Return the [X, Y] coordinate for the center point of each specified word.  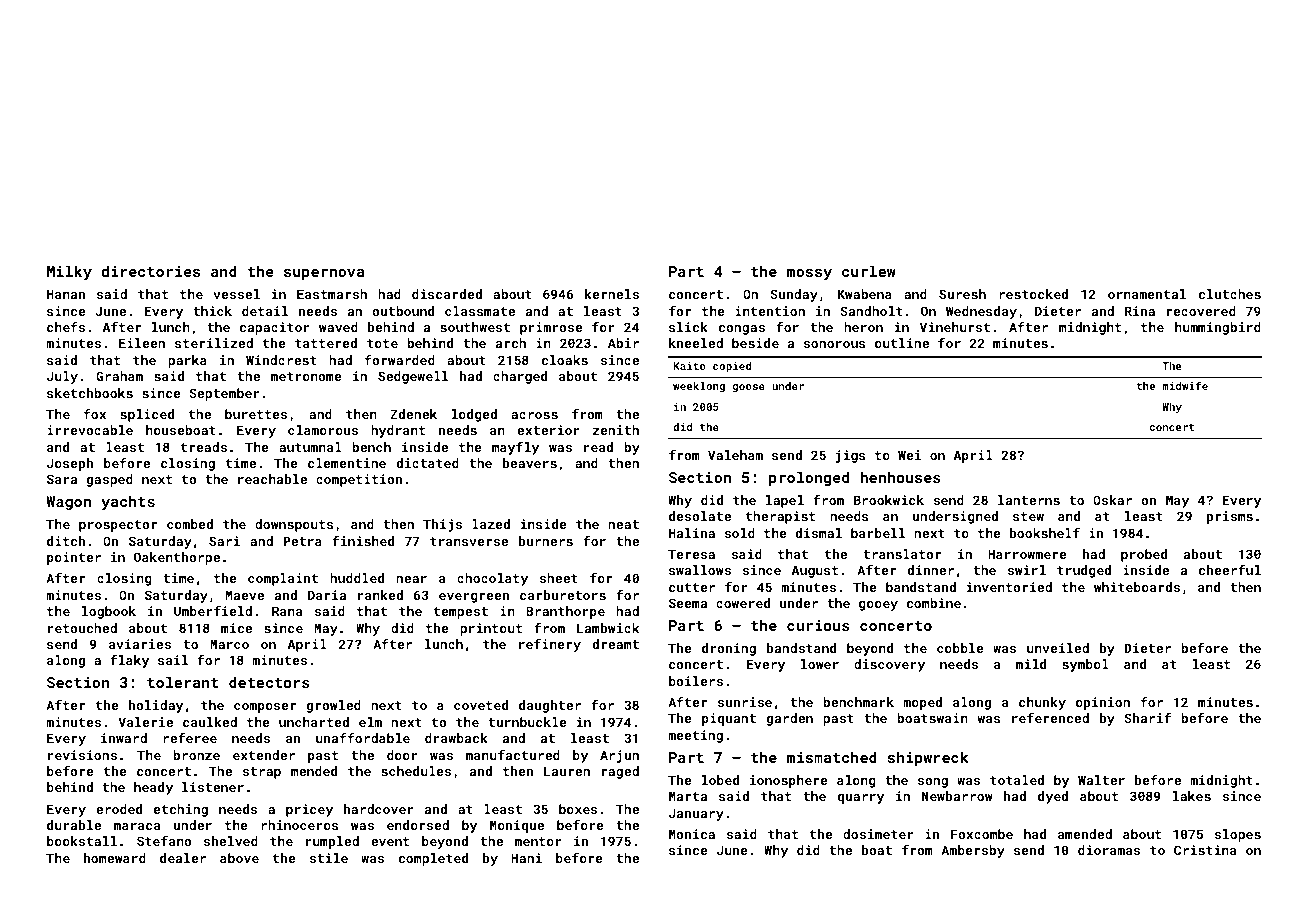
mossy [809, 274]
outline [902, 343]
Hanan [66, 294]
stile [329, 858]
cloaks [565, 360]
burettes [256, 414]
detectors [269, 682]
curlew [869, 271]
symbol [1085, 665]
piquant [729, 719]
